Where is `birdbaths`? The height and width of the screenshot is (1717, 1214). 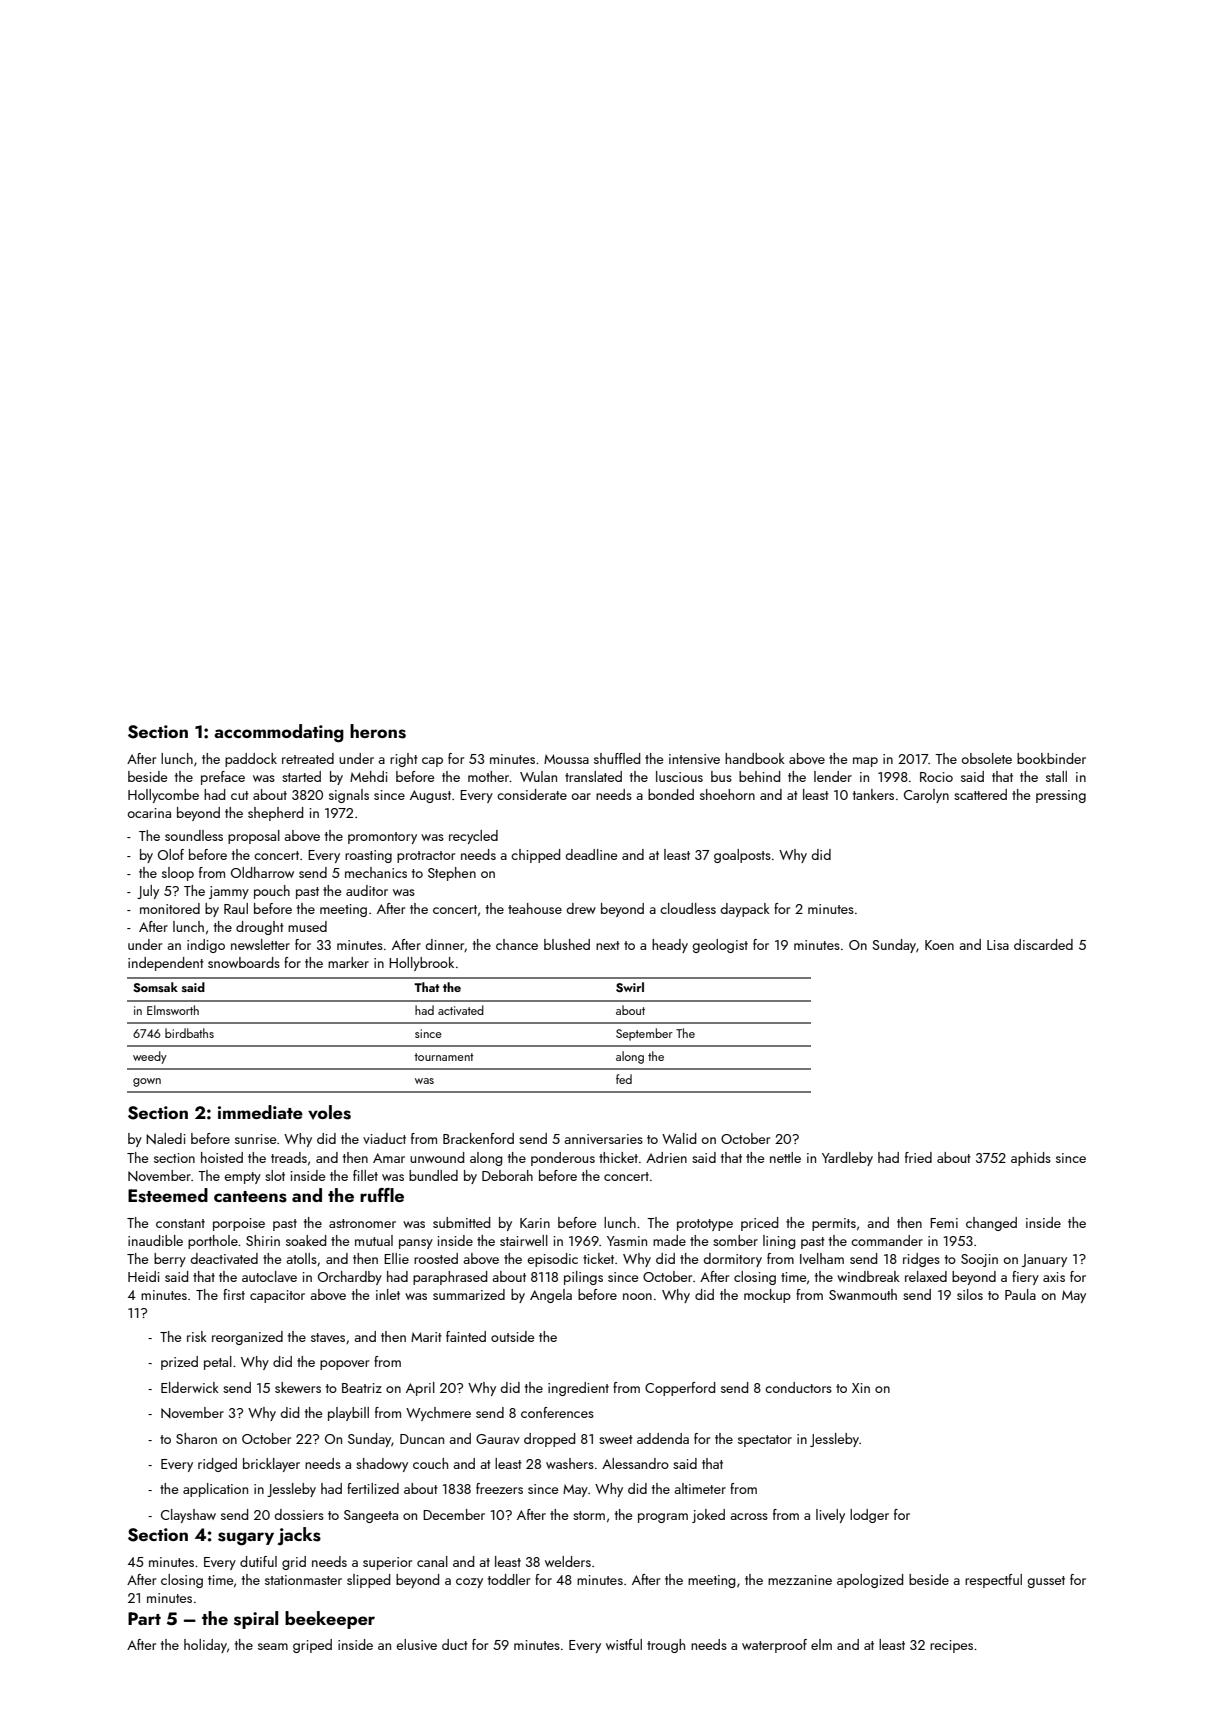 birdbaths is located at coordinates (189, 1033).
